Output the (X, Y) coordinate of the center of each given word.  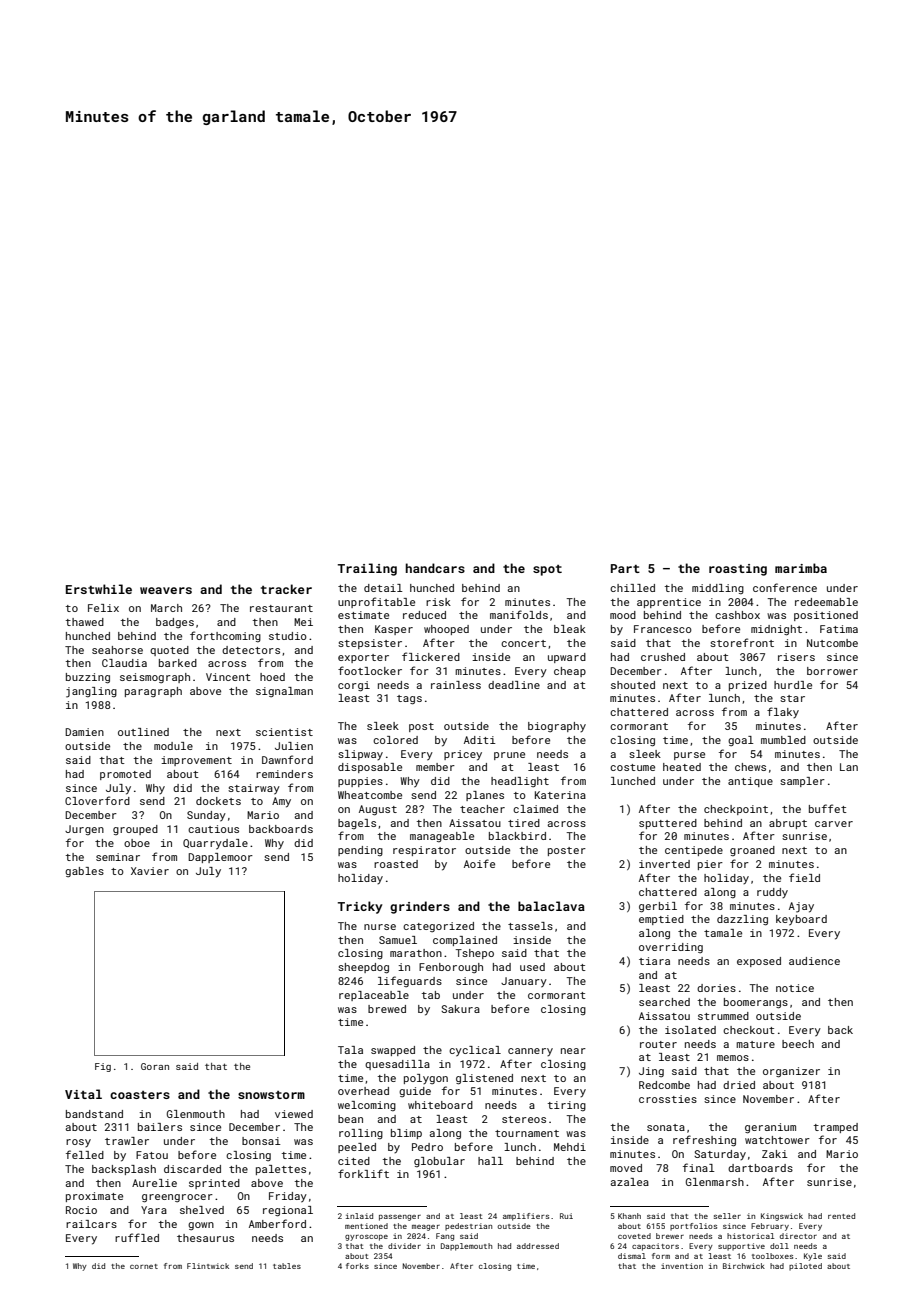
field (804, 877)
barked (178, 663)
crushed (663, 657)
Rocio (81, 1210)
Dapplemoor (220, 858)
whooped (446, 630)
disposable (370, 768)
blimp (406, 1134)
